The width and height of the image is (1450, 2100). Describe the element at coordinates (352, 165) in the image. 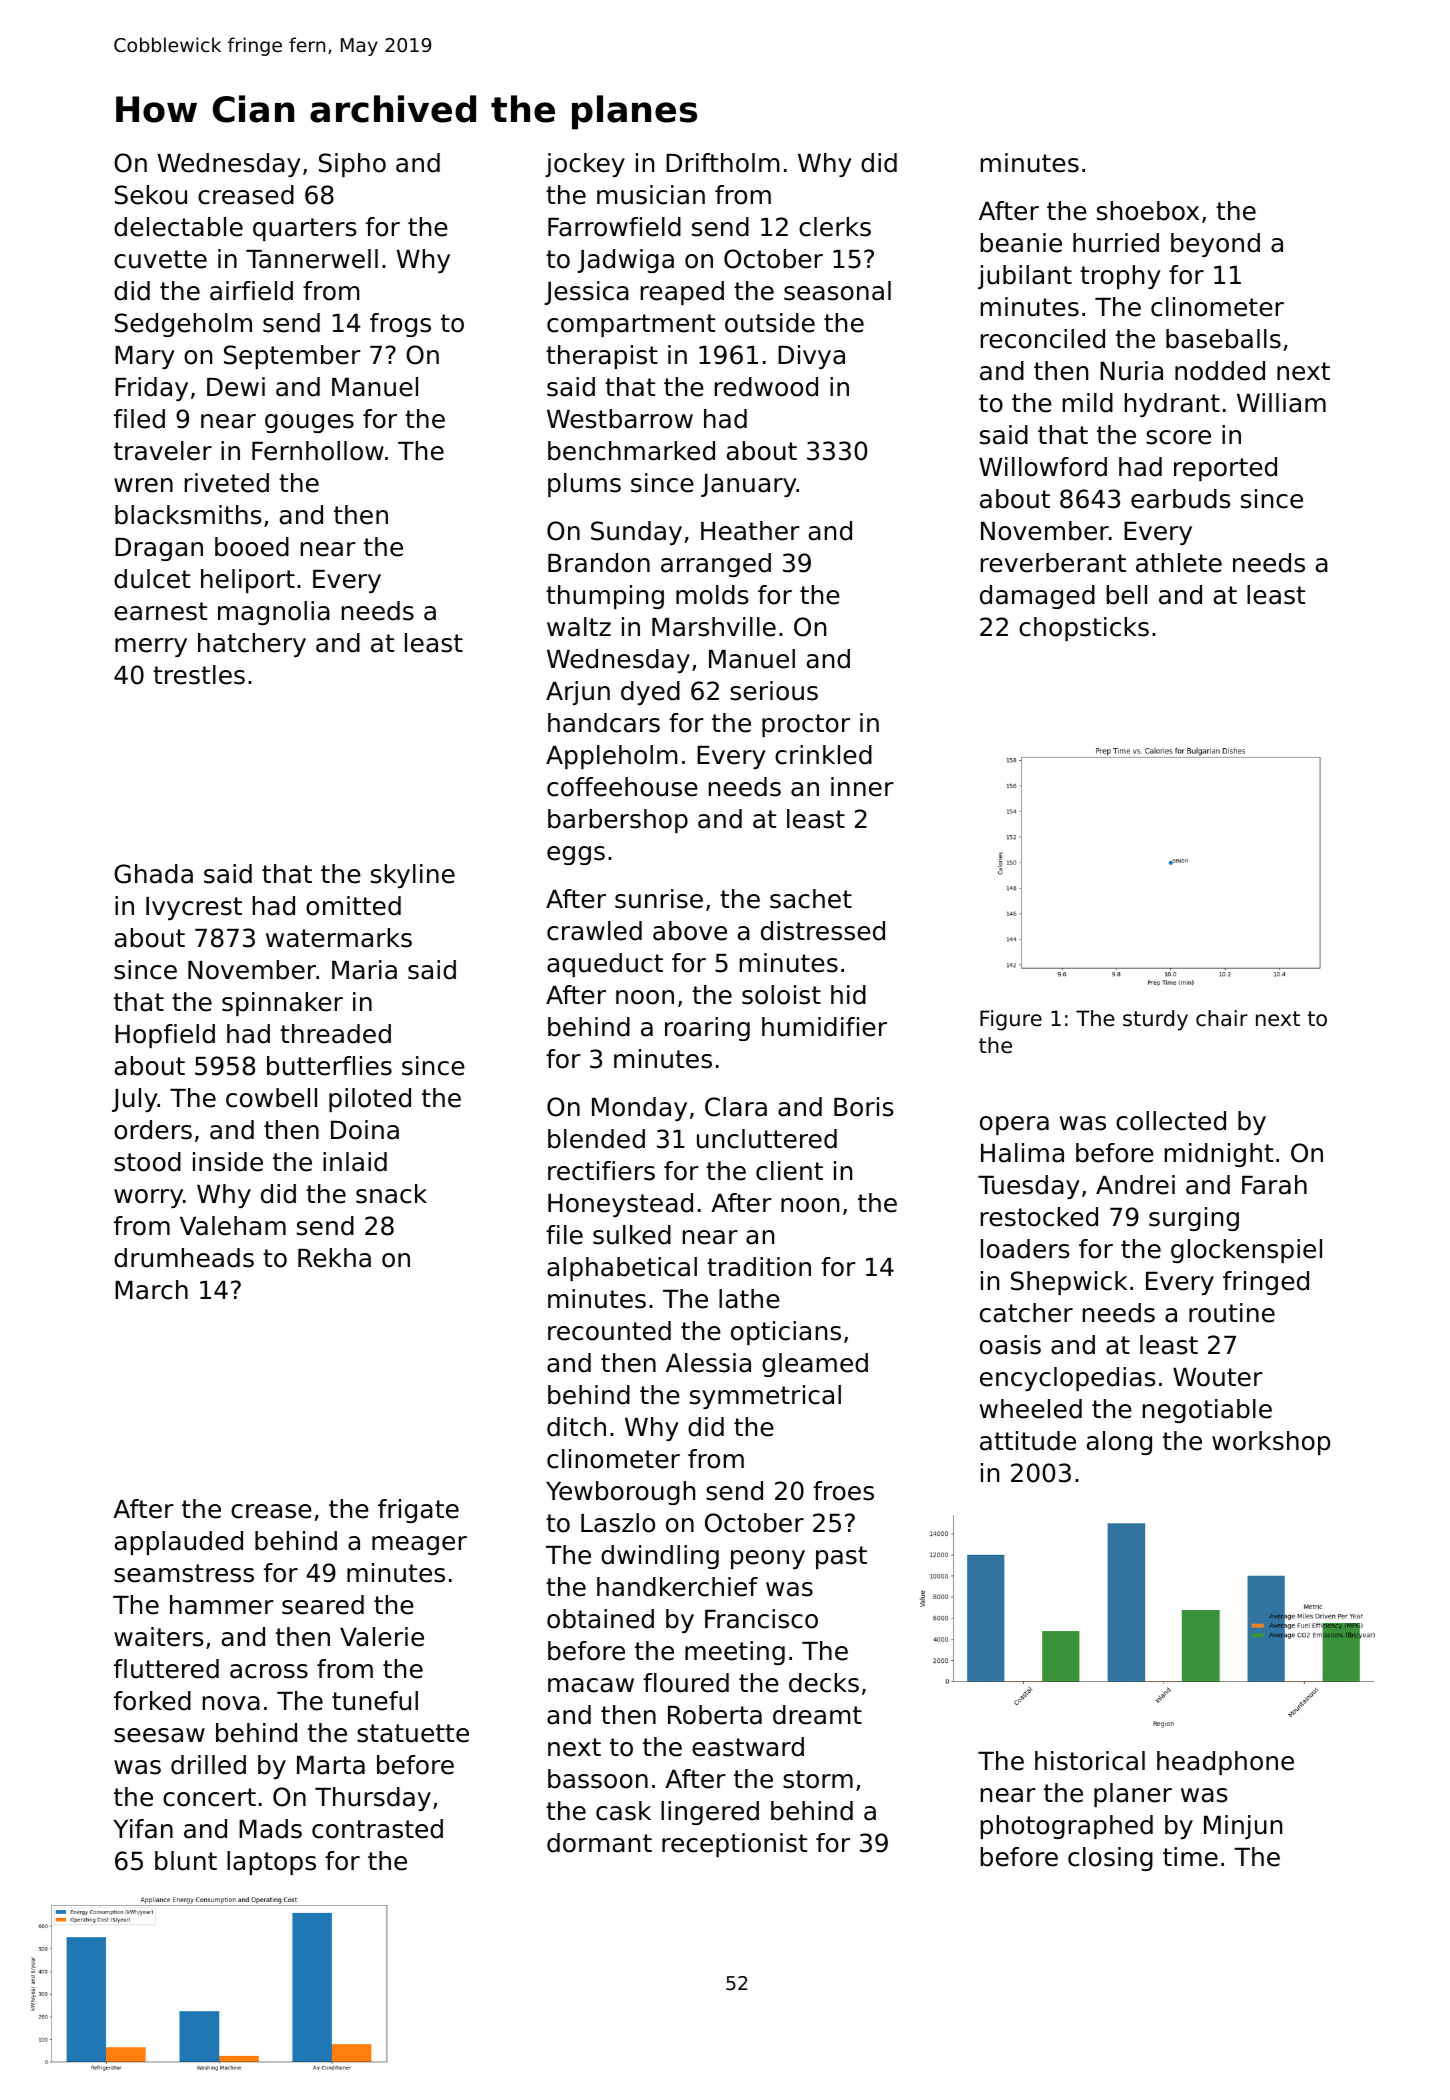

I see `Sipho` at that location.
